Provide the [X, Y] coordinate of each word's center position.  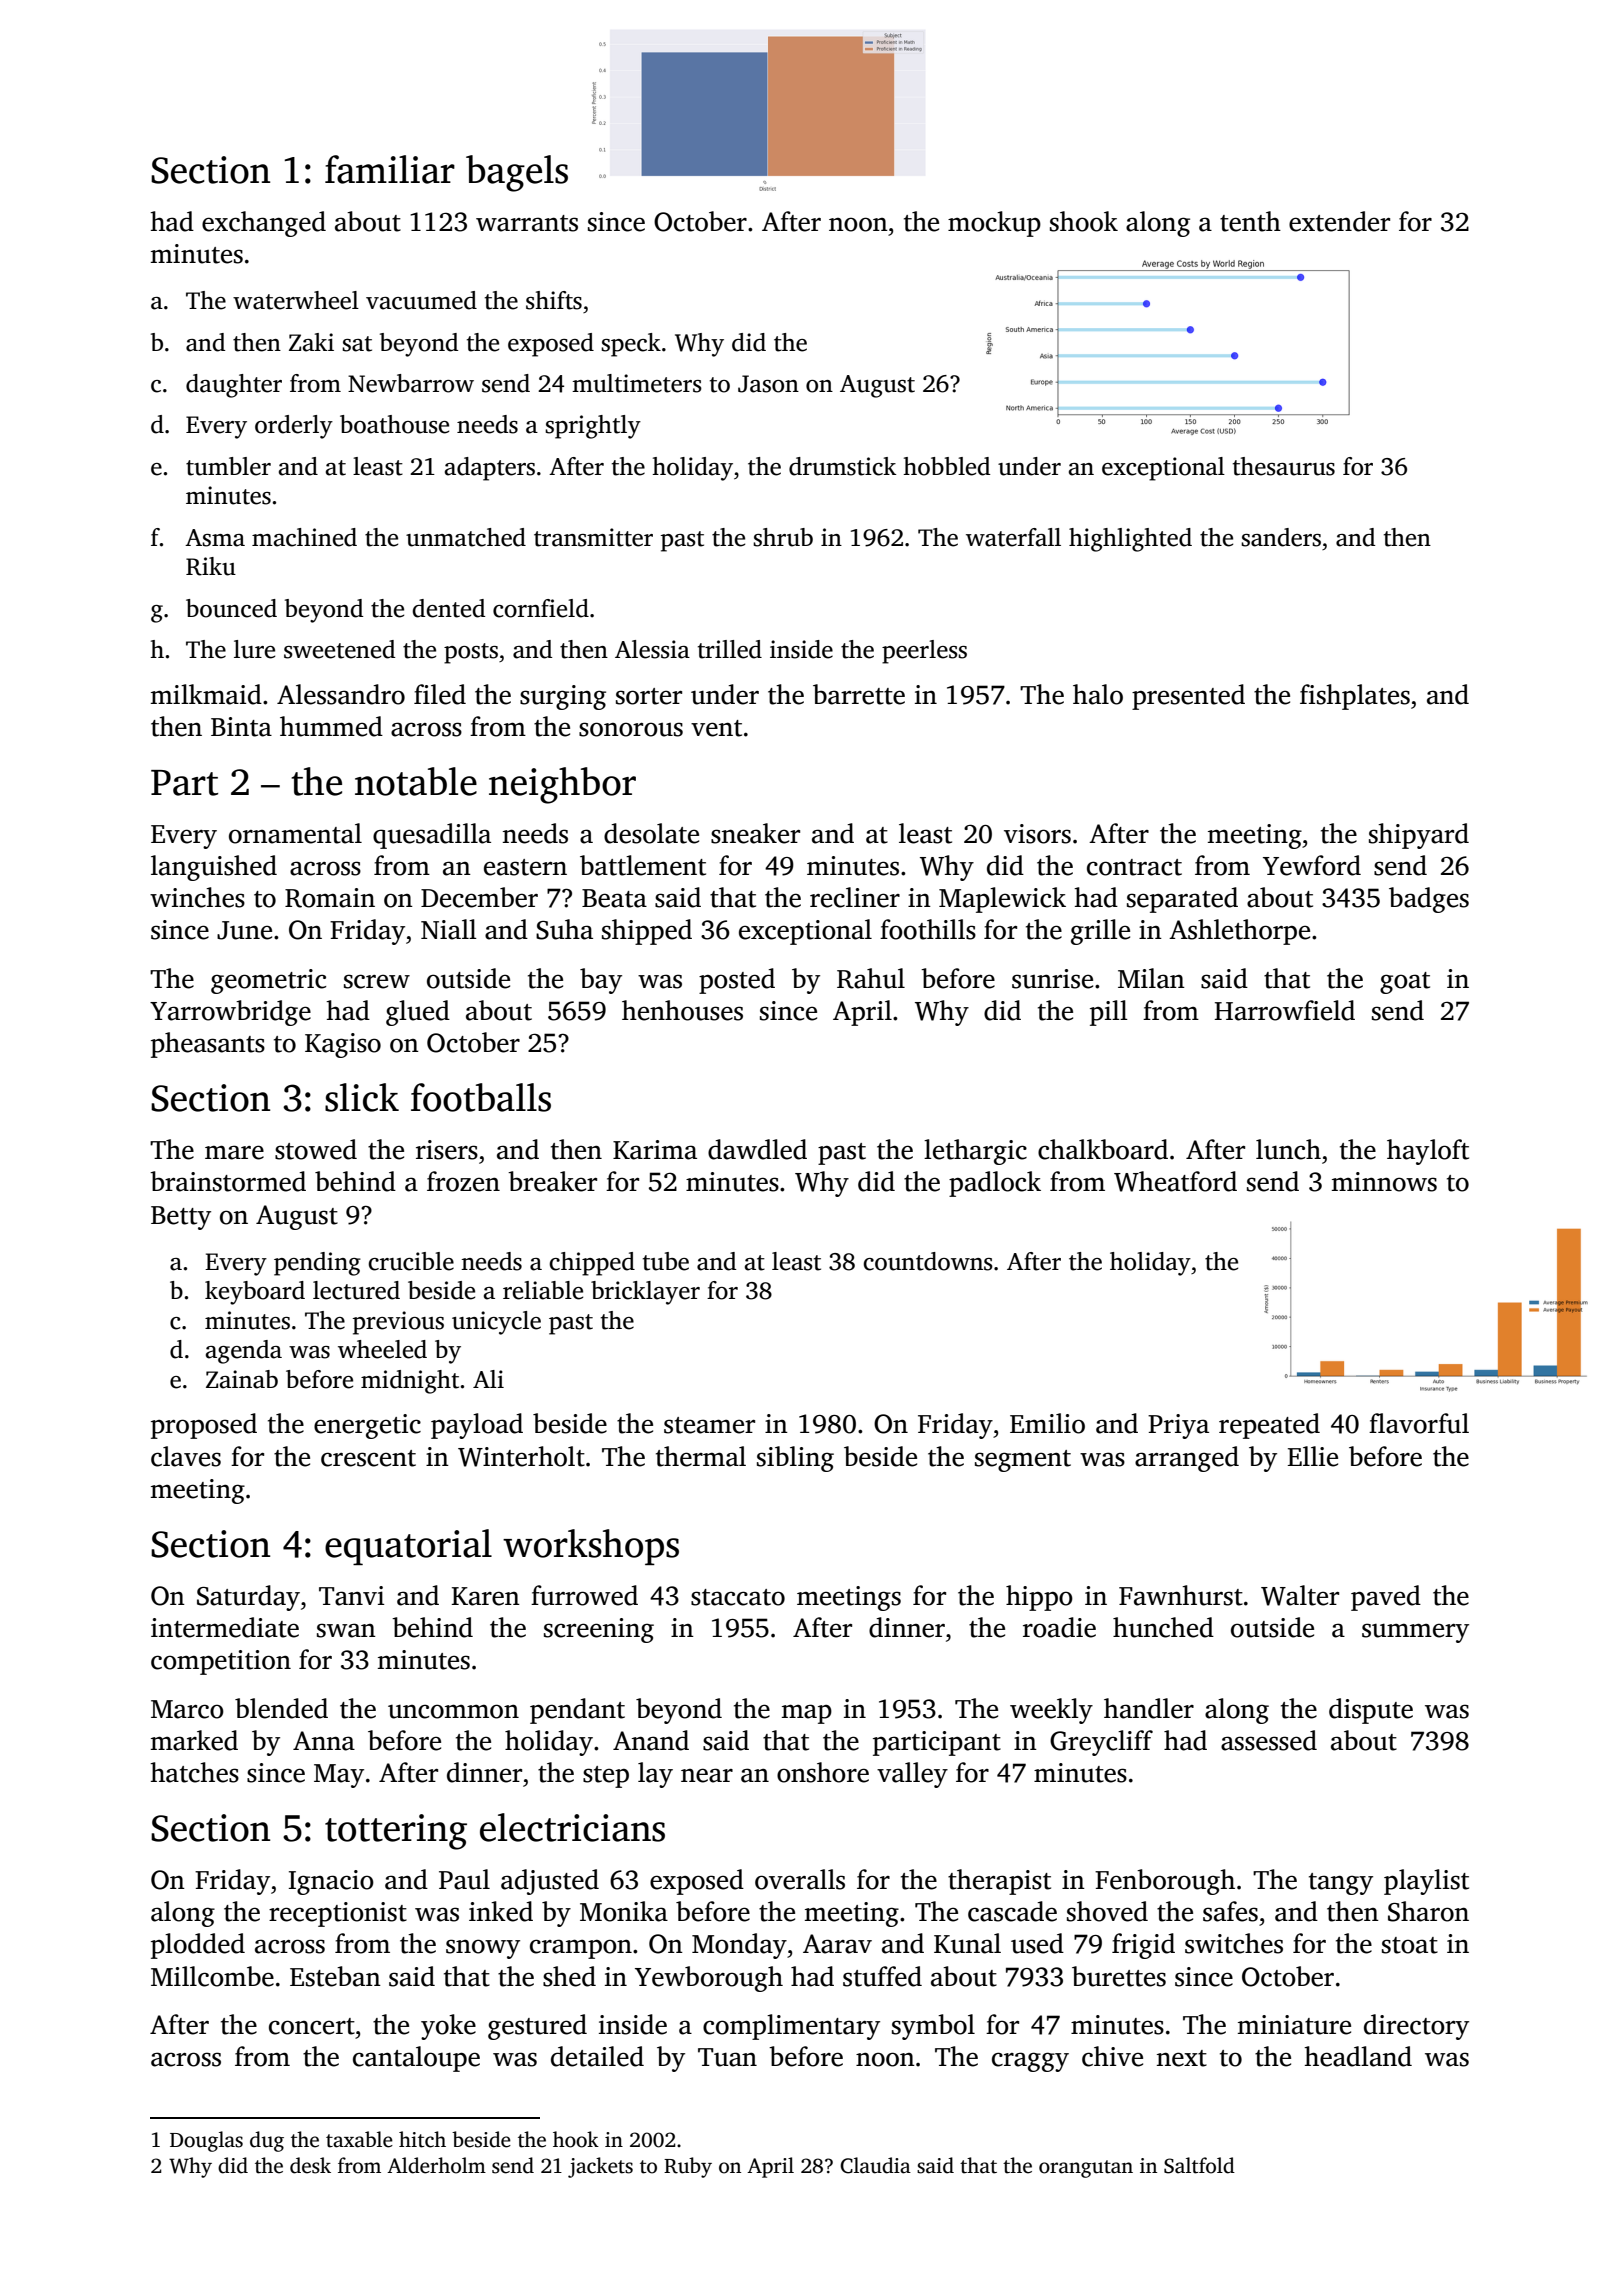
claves [186, 1456]
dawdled [757, 1149]
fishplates [1355, 697]
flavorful [1419, 1423]
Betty [181, 1218]
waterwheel [296, 300]
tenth [1250, 221]
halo [1098, 694]
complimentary [791, 2027]
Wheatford [1175, 1181]
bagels [517, 173]
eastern [525, 867]
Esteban [335, 1976]
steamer [709, 1425]
